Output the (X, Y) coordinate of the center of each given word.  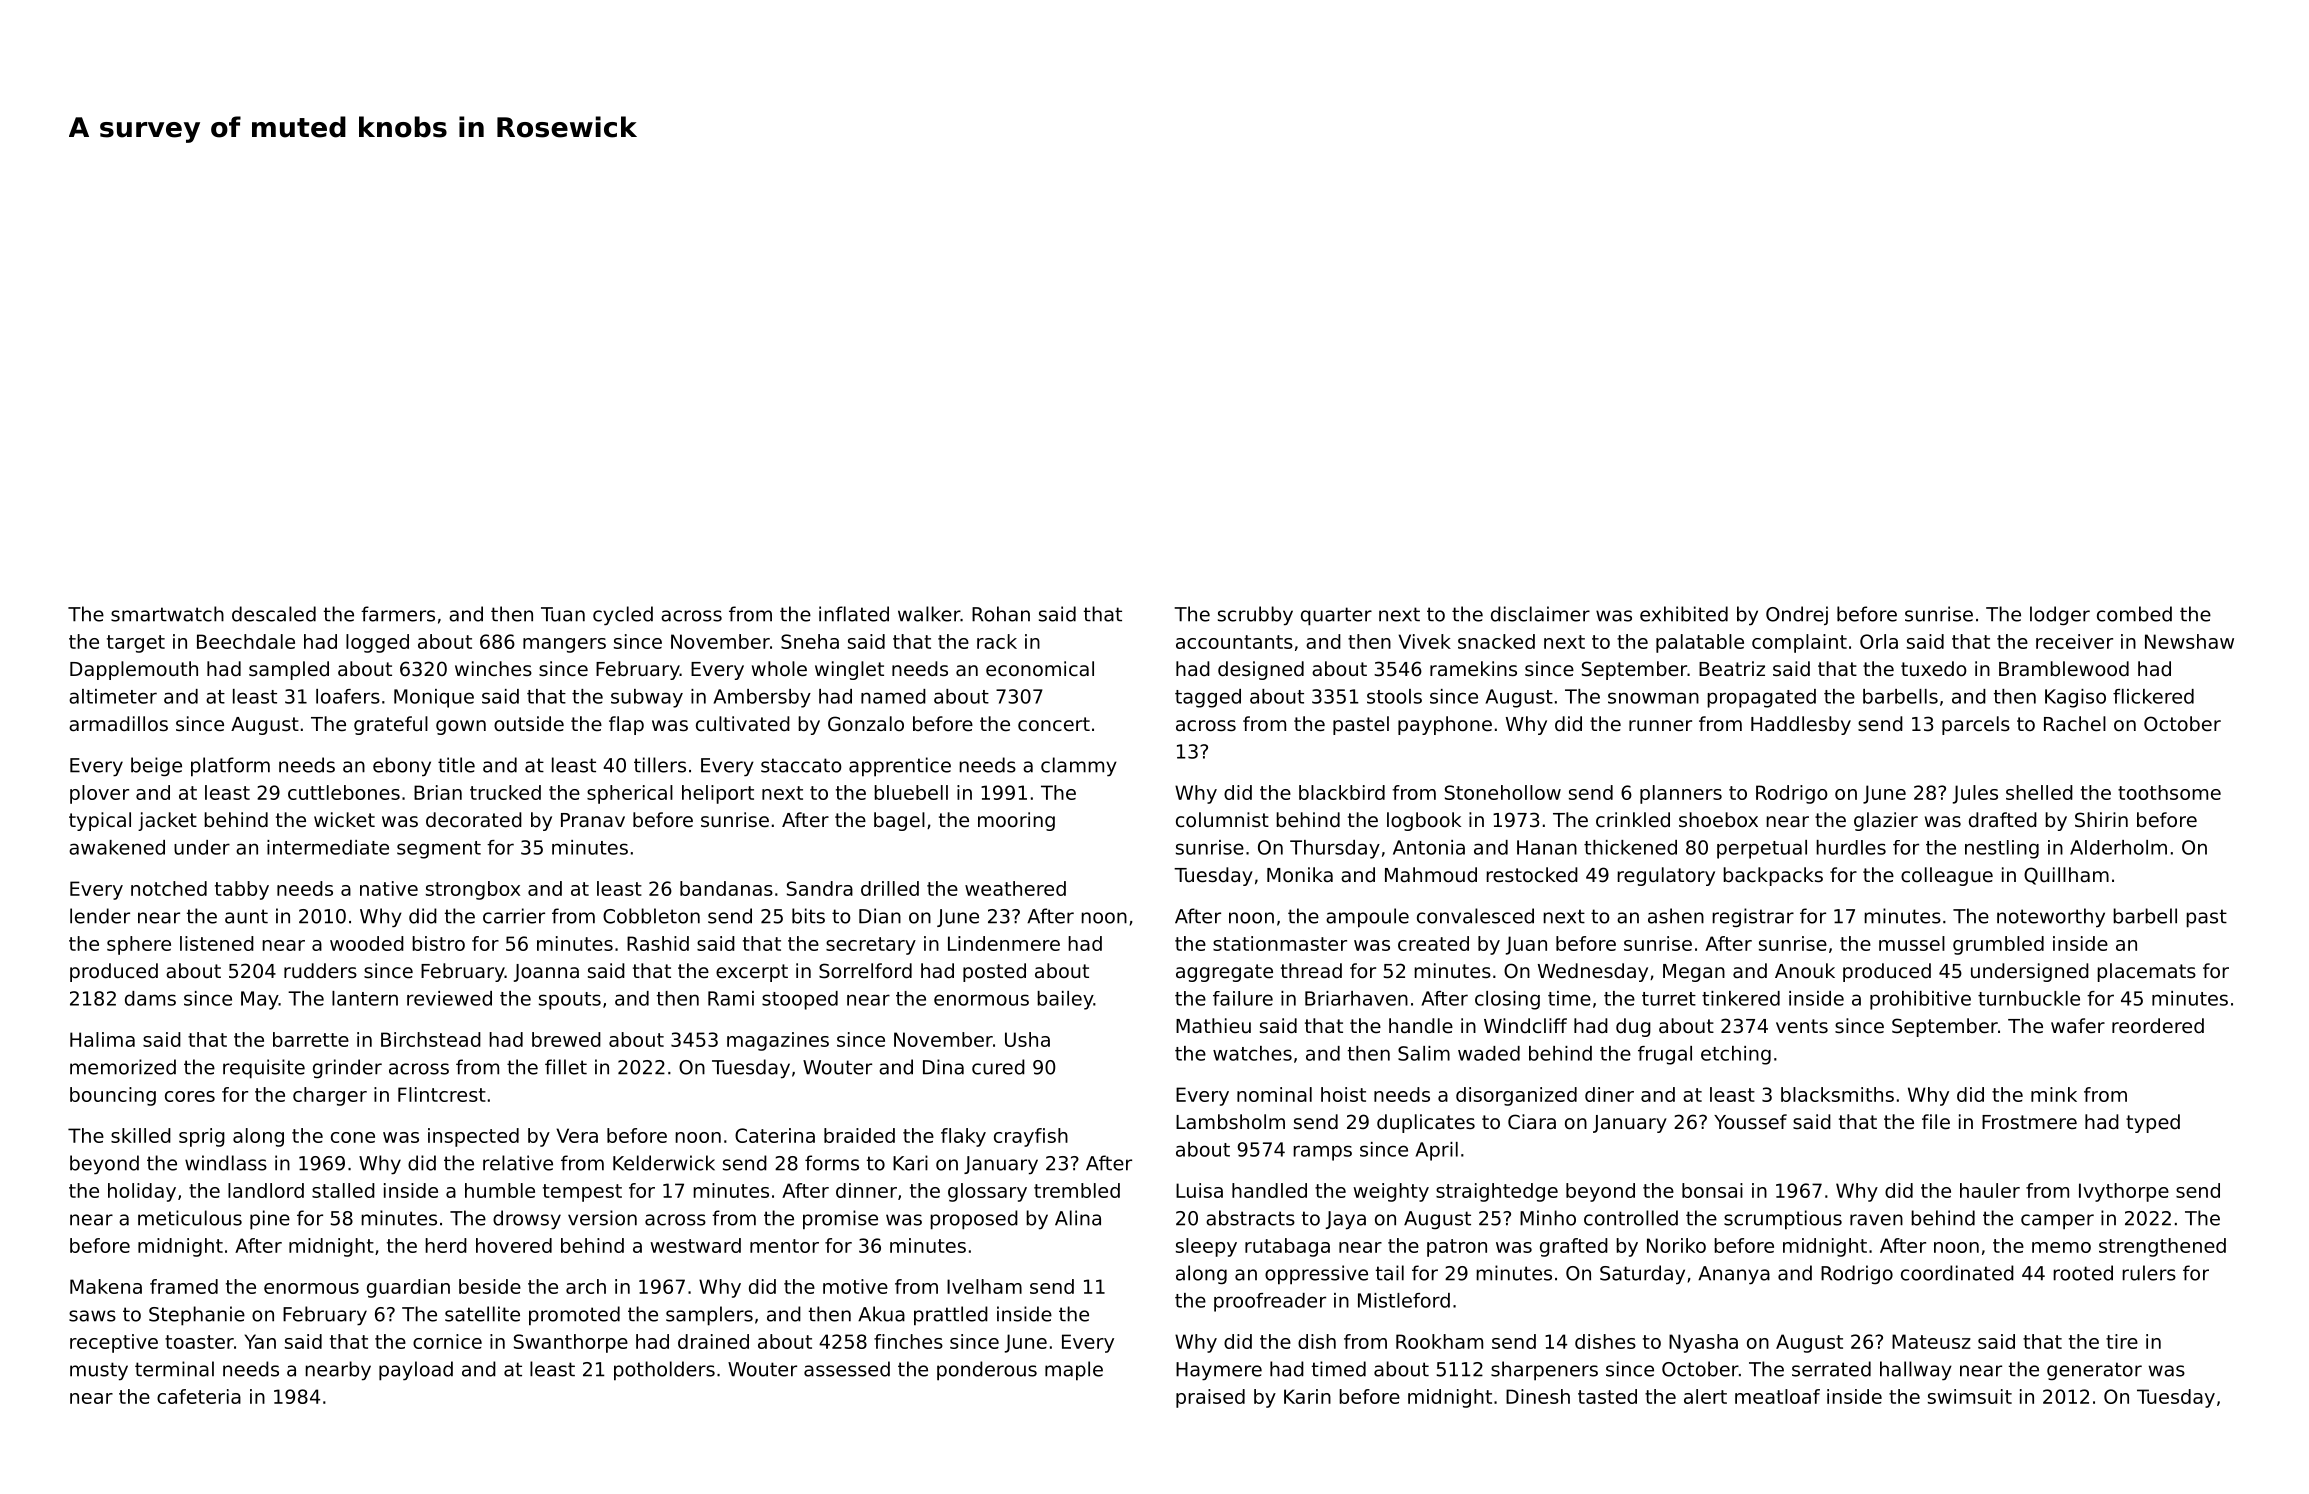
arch (586, 1286)
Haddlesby (1801, 725)
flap (626, 725)
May (260, 1000)
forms (832, 1163)
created (1433, 943)
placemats (2146, 972)
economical (1040, 669)
